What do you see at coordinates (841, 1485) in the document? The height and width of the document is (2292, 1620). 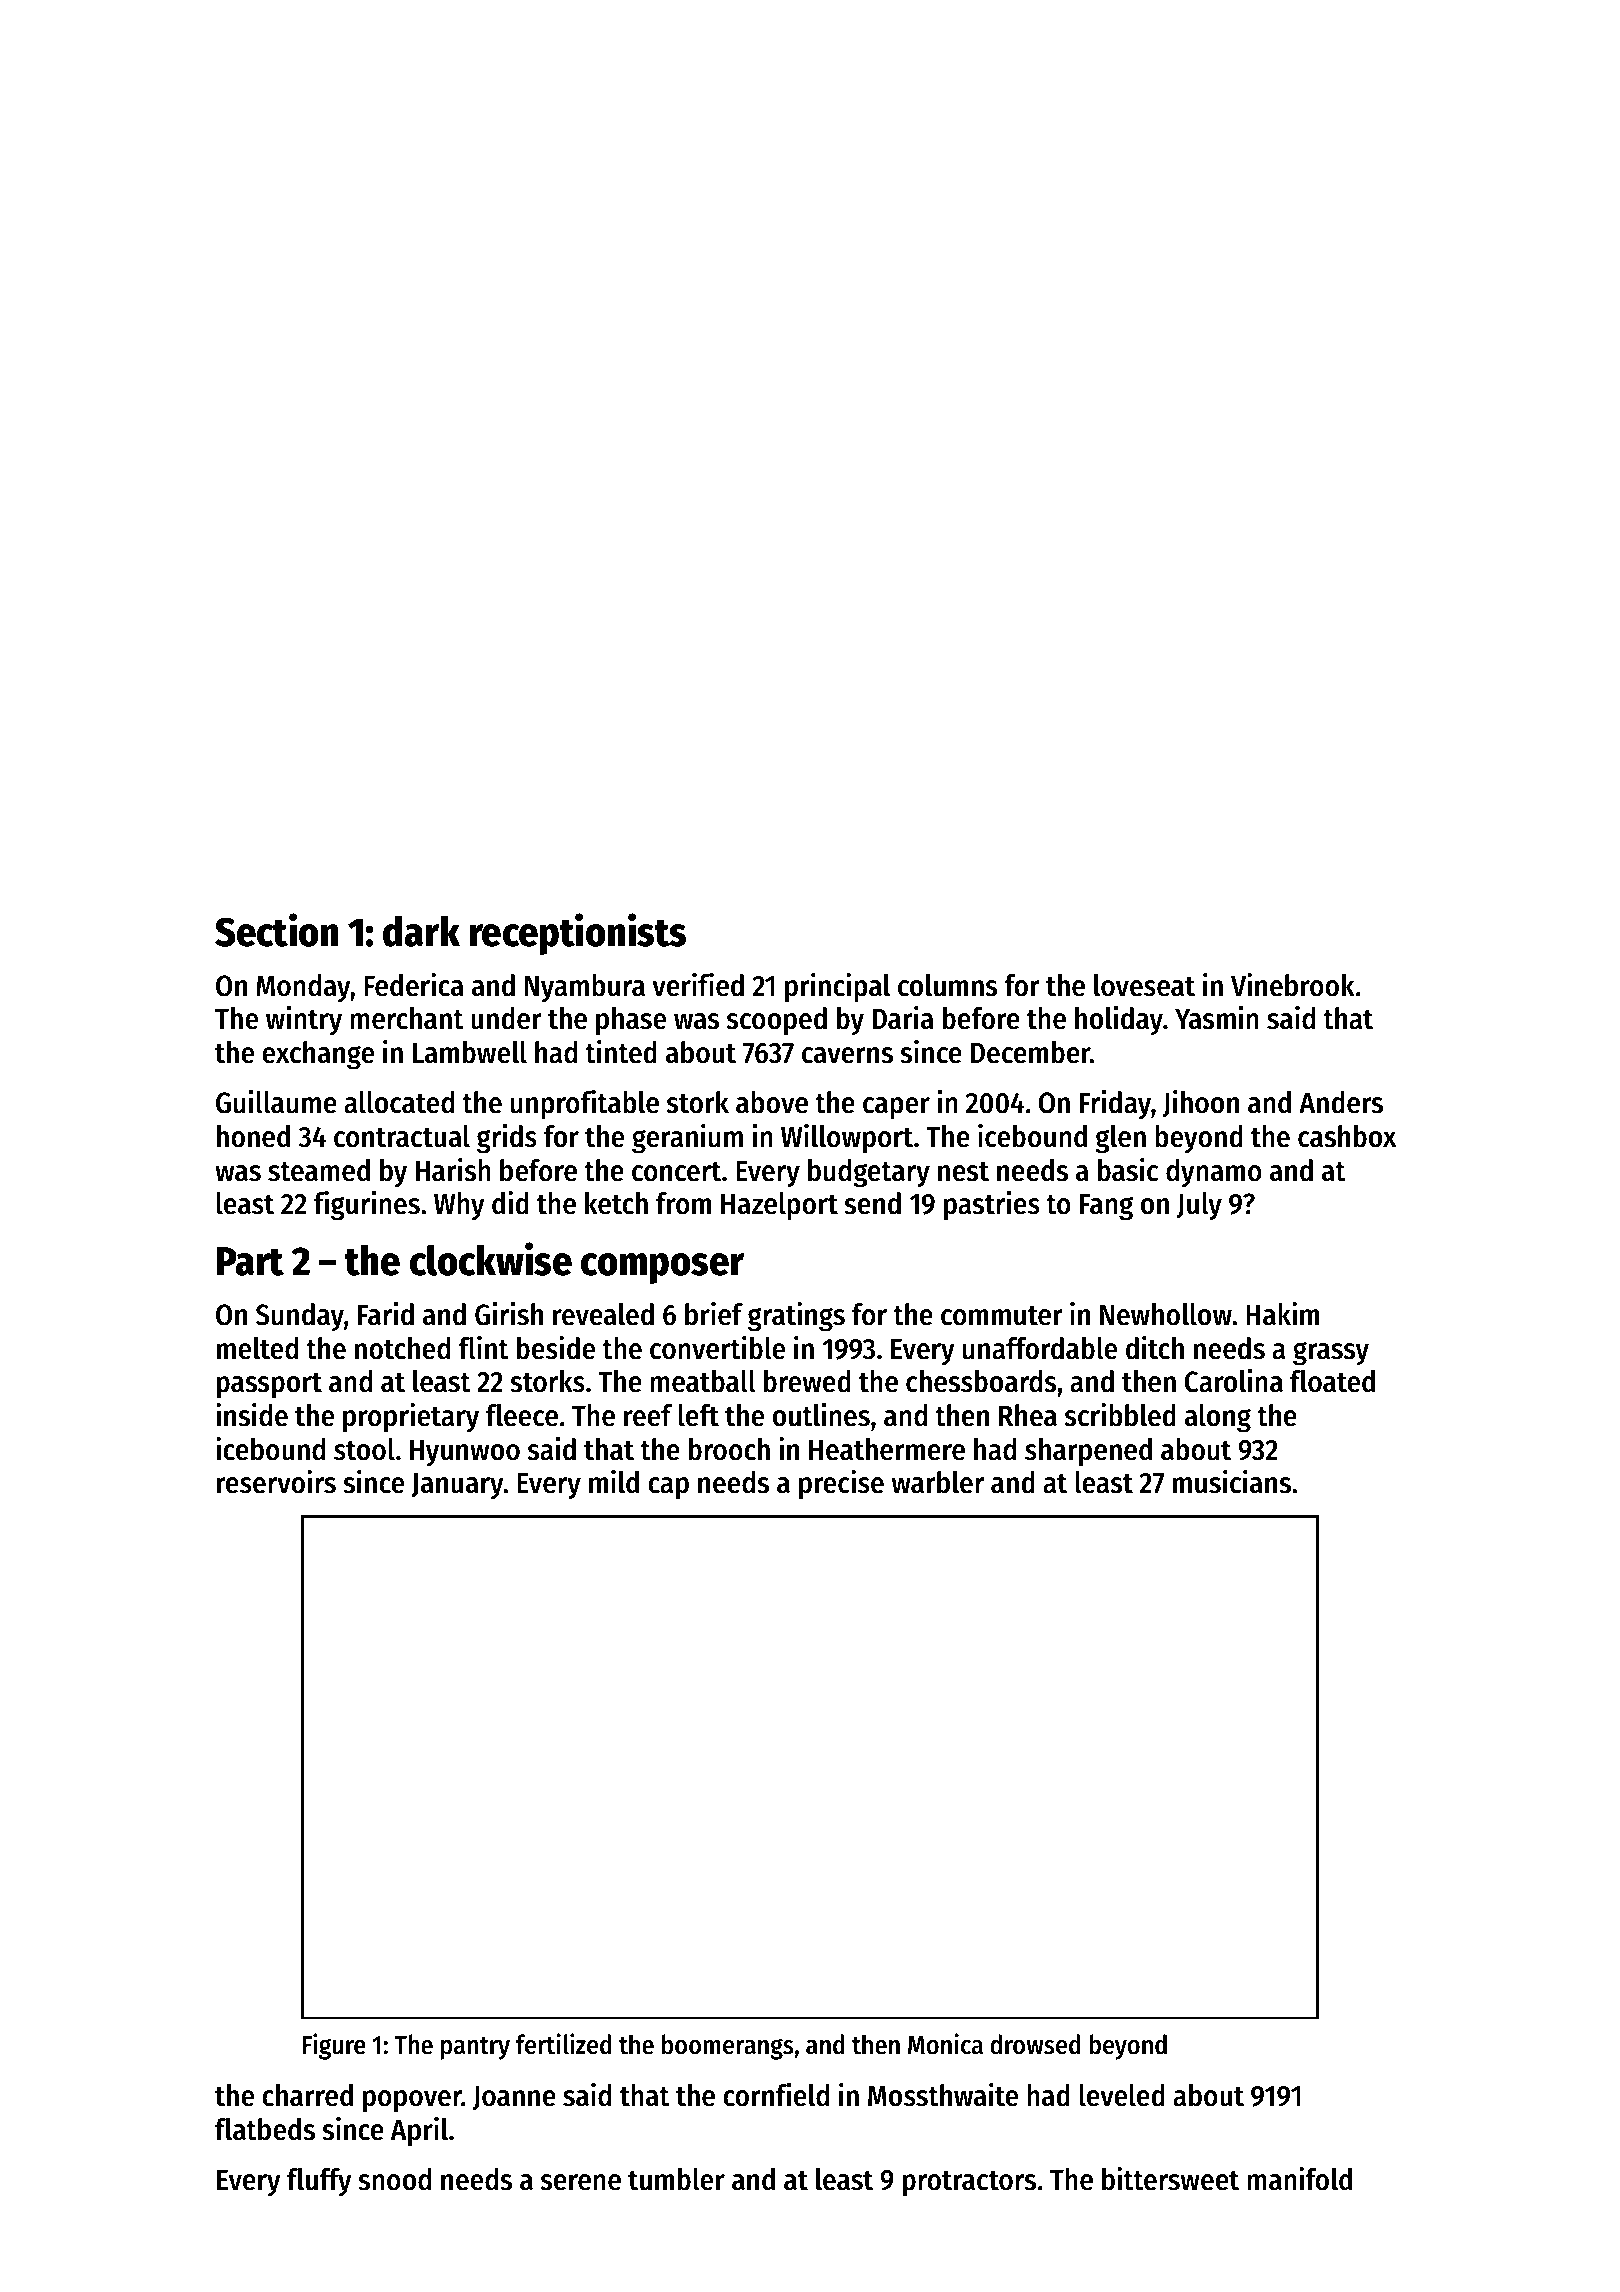 I see `precise` at bounding box center [841, 1485].
